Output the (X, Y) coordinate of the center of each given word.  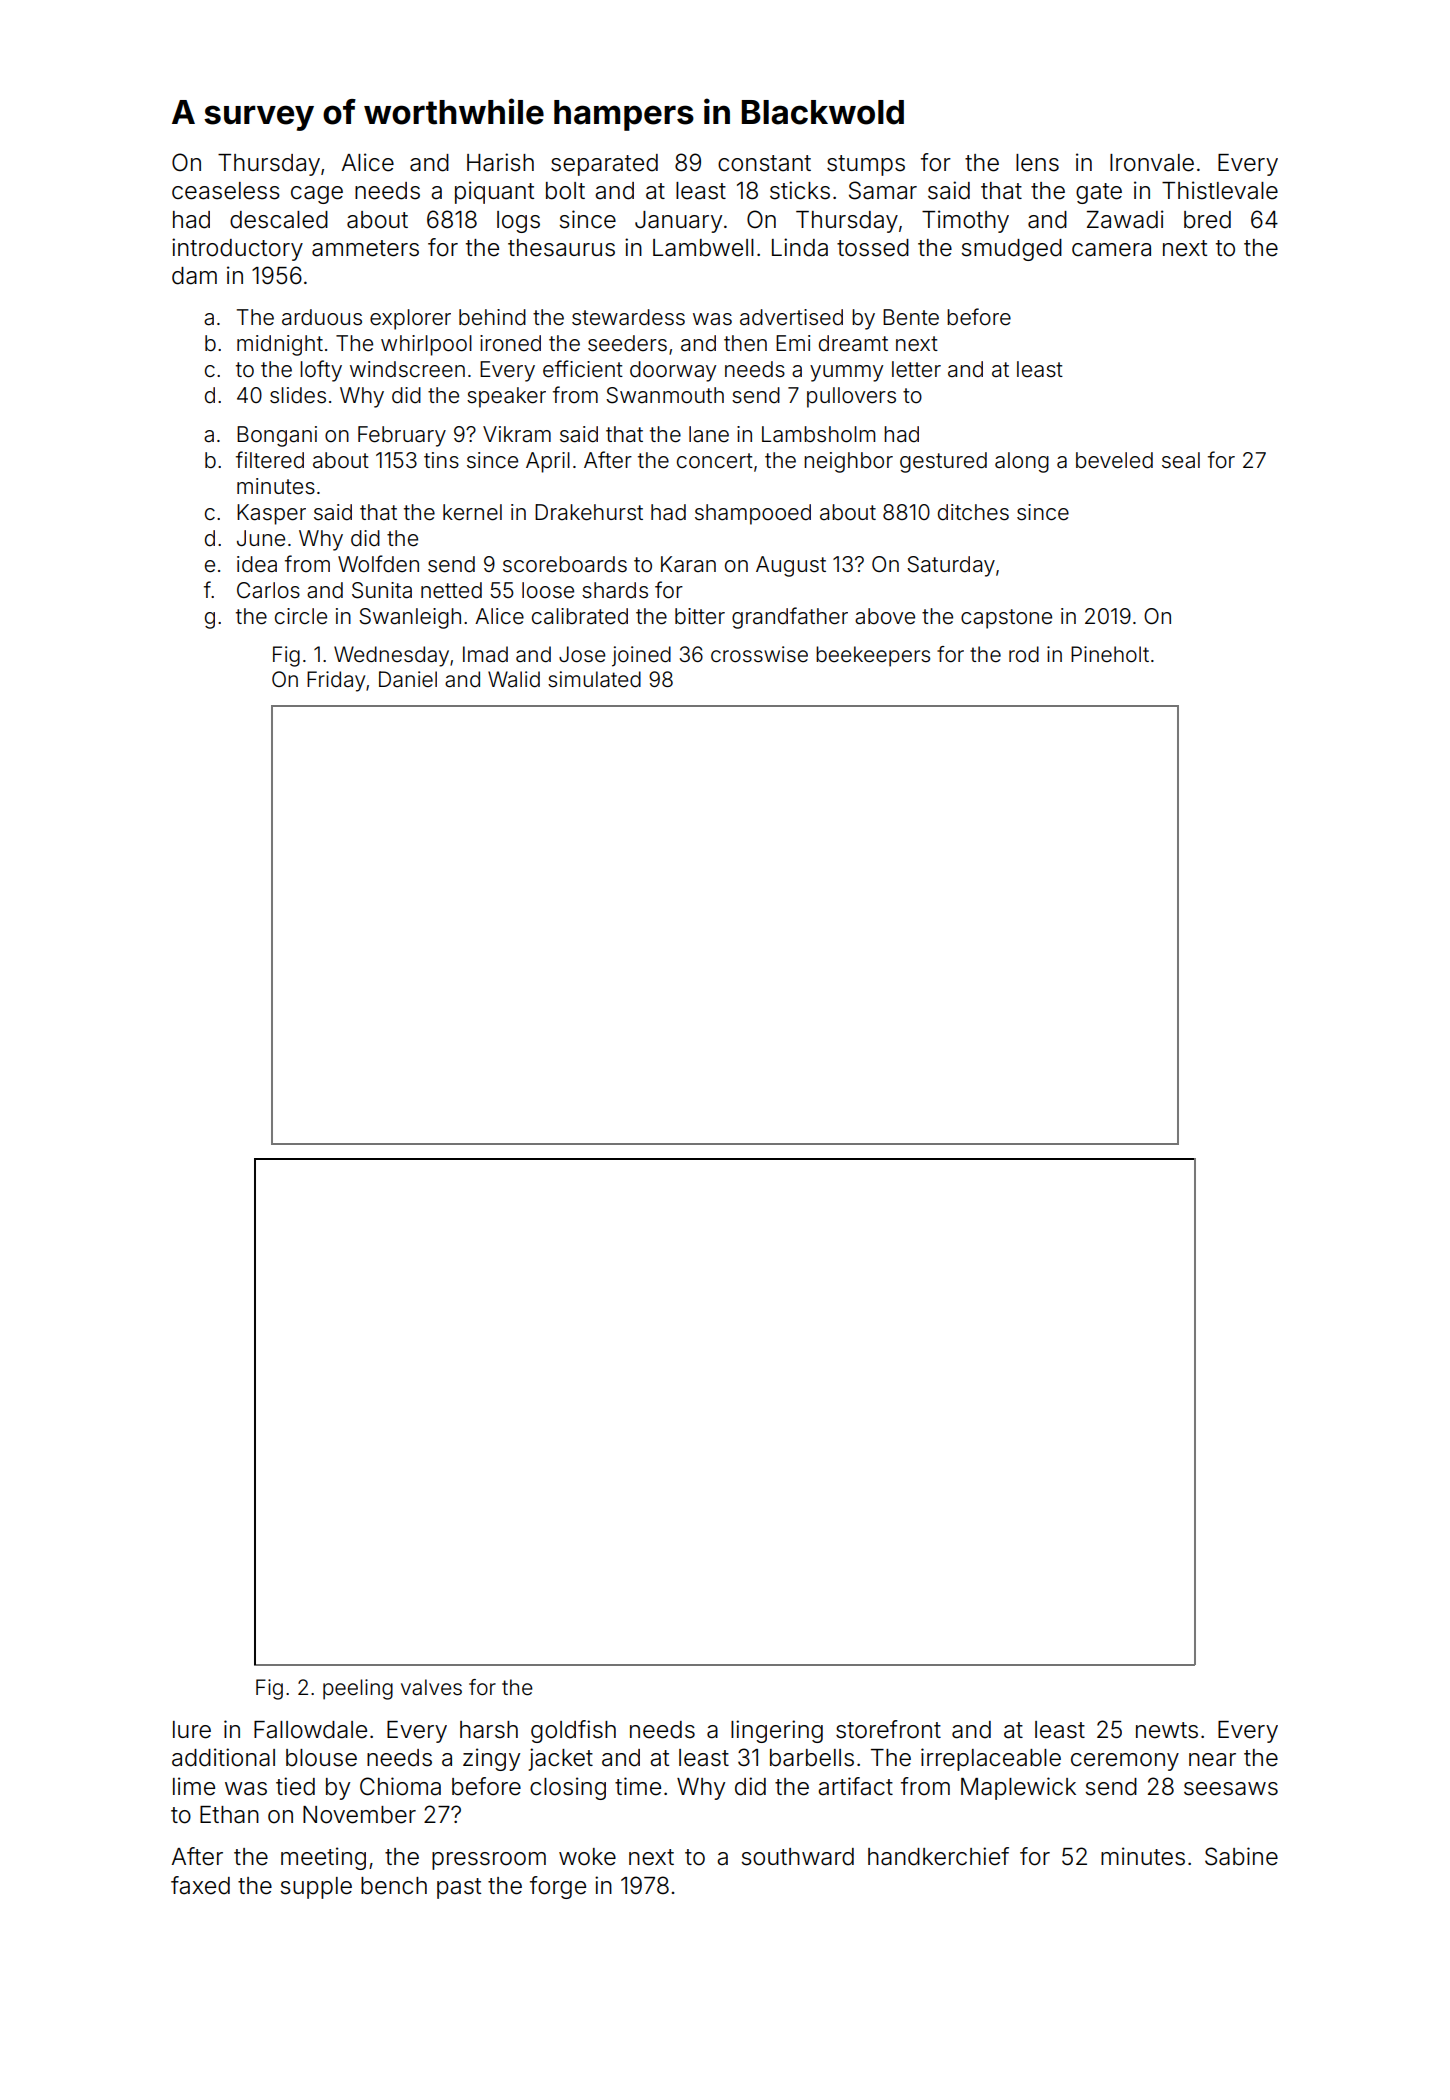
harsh (489, 1730)
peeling (358, 1689)
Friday (336, 681)
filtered (270, 460)
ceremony (1125, 1762)
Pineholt (1110, 654)
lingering (777, 1731)
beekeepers (873, 656)
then (745, 343)
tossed (873, 248)
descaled (279, 220)
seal (1181, 460)
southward (798, 1857)
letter (916, 369)
